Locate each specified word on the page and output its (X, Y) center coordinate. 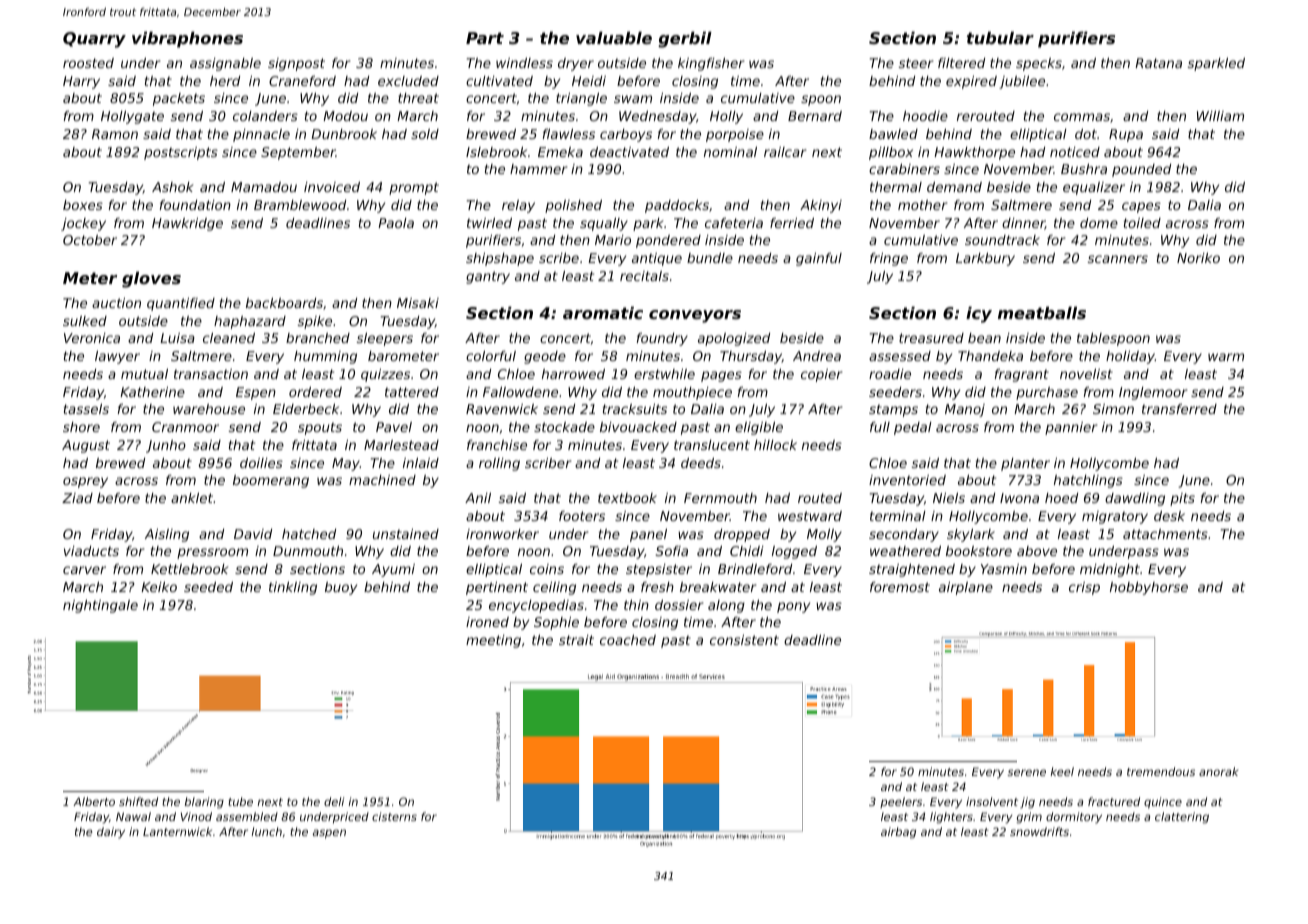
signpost (296, 64)
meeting (493, 641)
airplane (966, 588)
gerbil (685, 39)
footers (582, 516)
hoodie (925, 116)
